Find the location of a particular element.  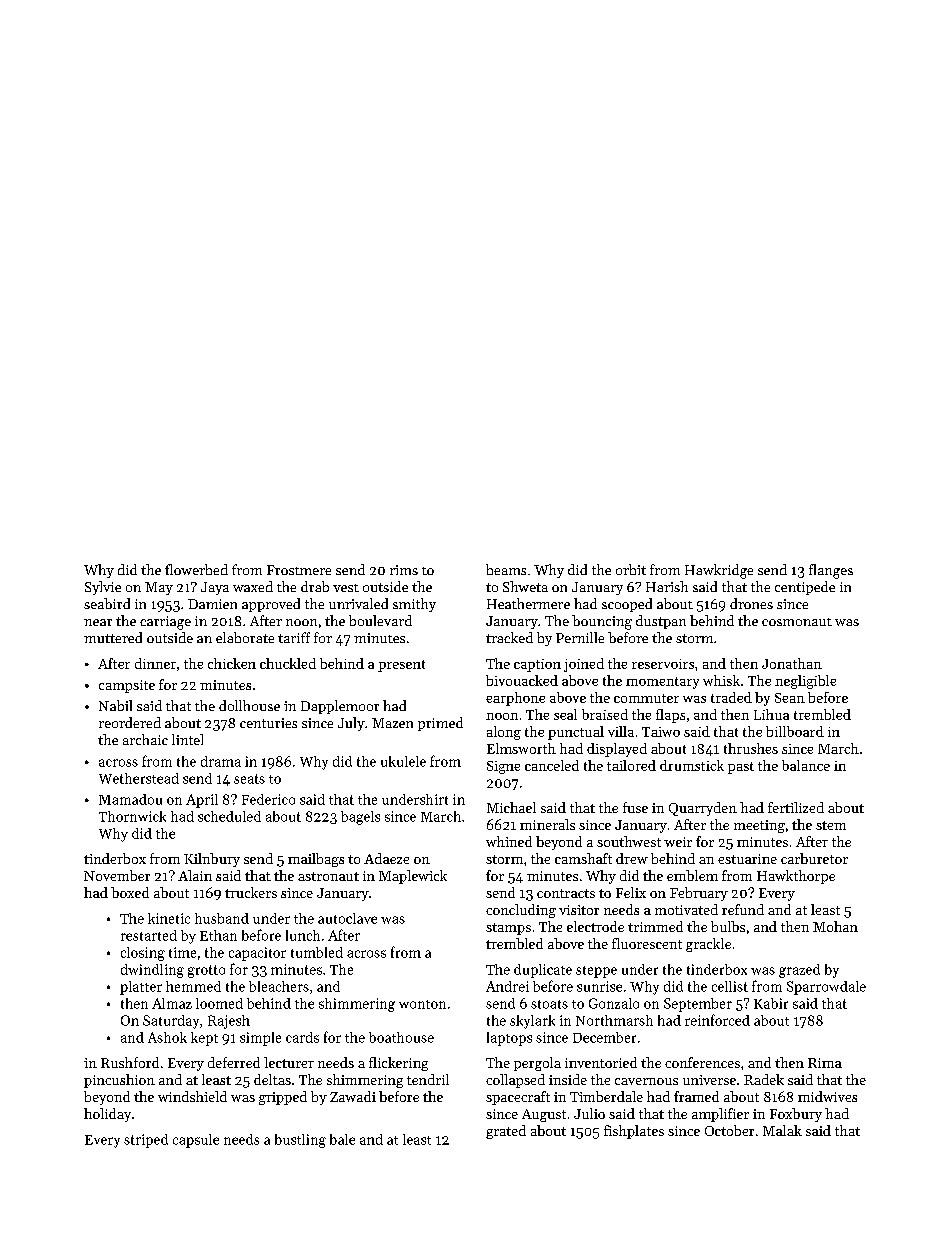

autoclave is located at coordinates (347, 918).
